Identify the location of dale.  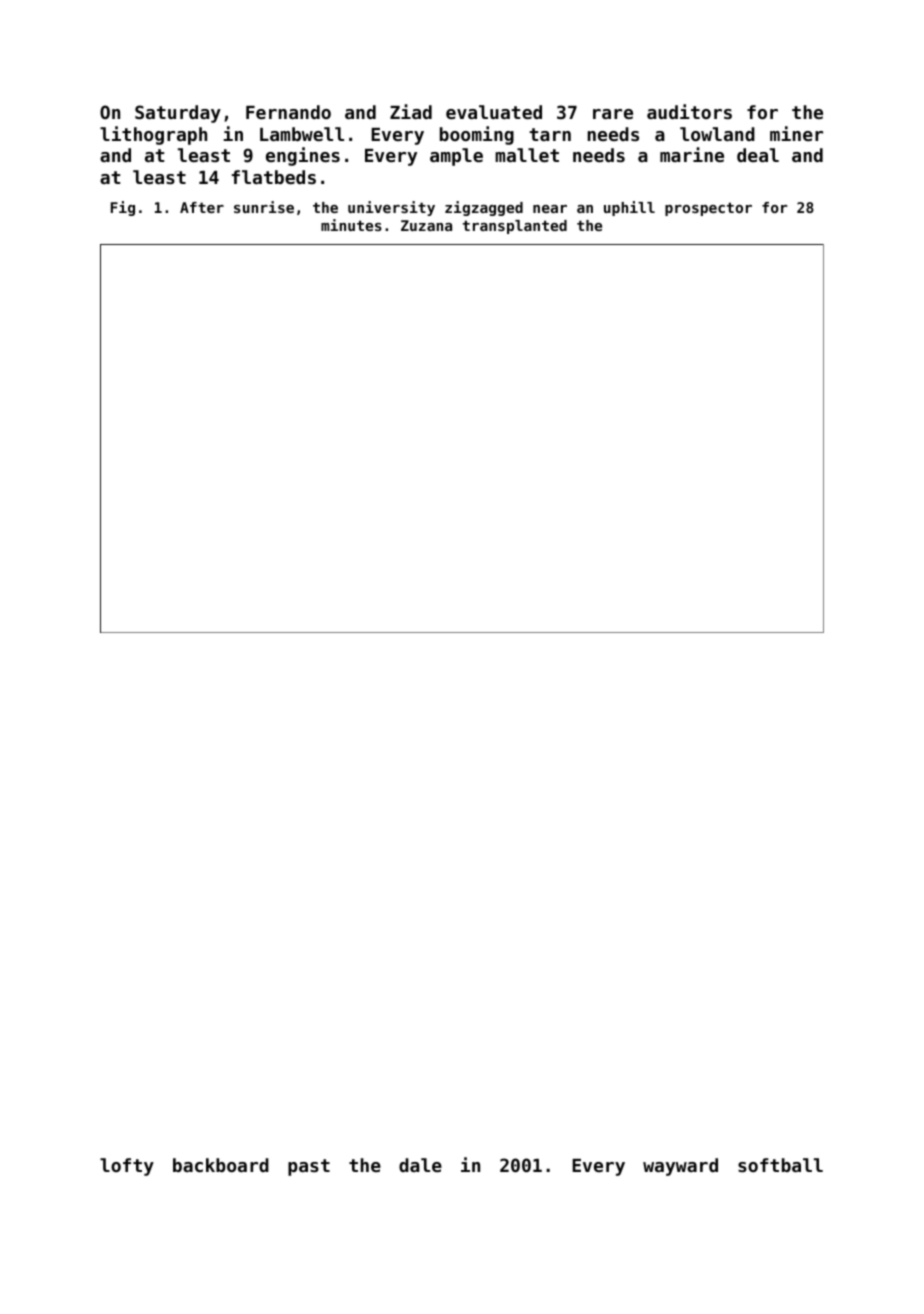
(420, 1165).
